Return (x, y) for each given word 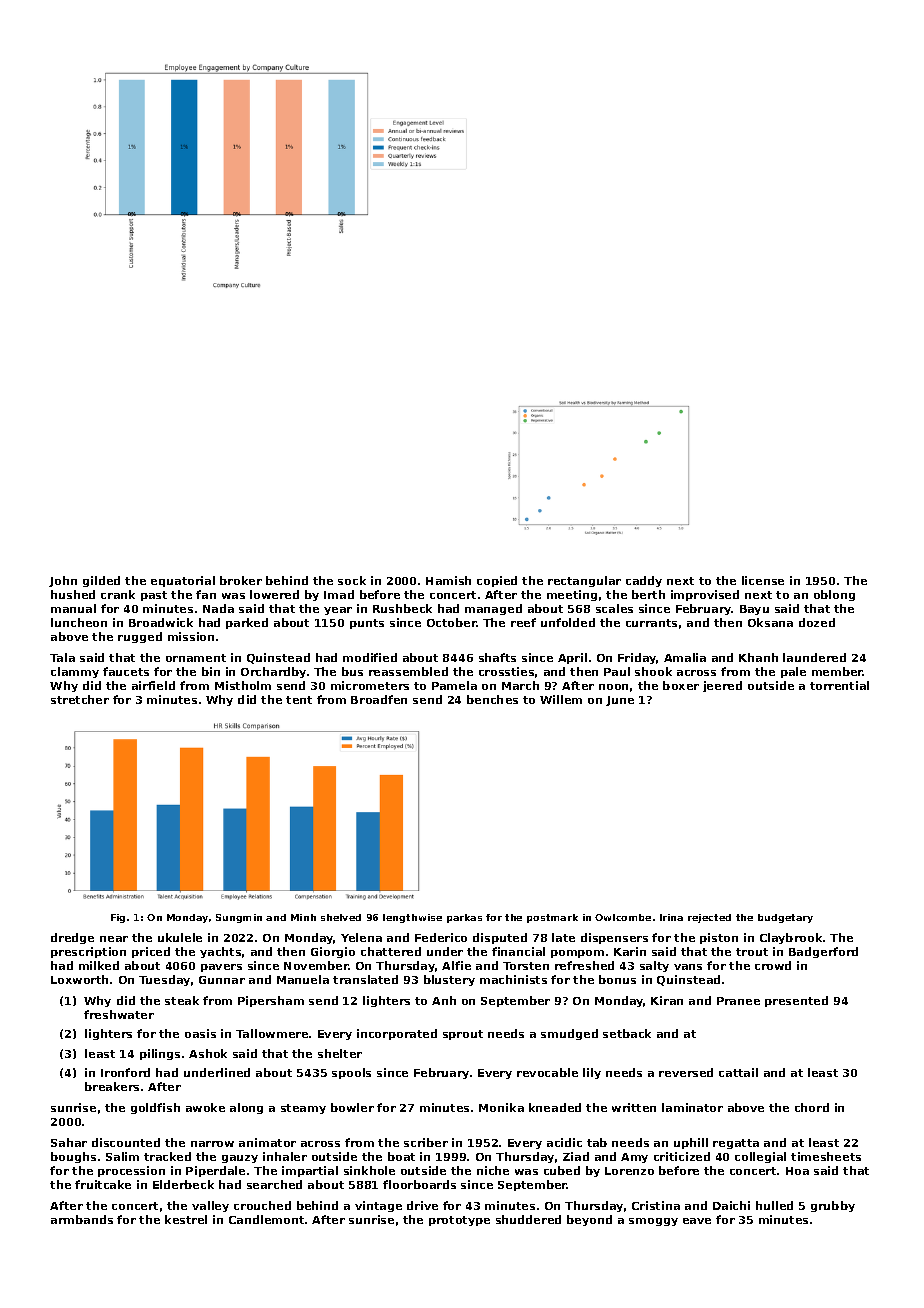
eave (697, 1221)
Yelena (361, 937)
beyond (589, 1220)
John (63, 581)
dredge (72, 938)
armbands (82, 1219)
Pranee (738, 1001)
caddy (644, 581)
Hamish (448, 580)
